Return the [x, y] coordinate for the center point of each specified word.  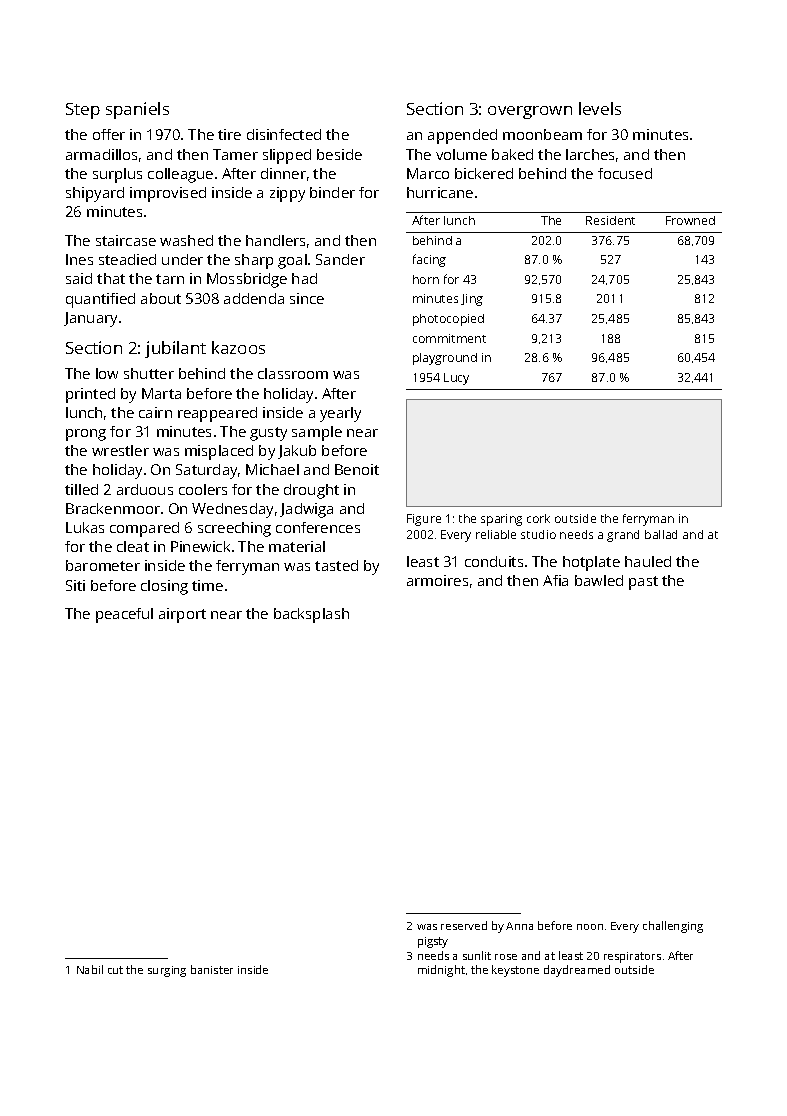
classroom [293, 373]
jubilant [175, 349]
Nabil [90, 969]
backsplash [311, 615]
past [643, 583]
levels [600, 108]
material [297, 546]
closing [164, 587]
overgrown [530, 112]
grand [623, 536]
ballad [661, 534]
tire [229, 134]
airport [182, 615]
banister [212, 969]
